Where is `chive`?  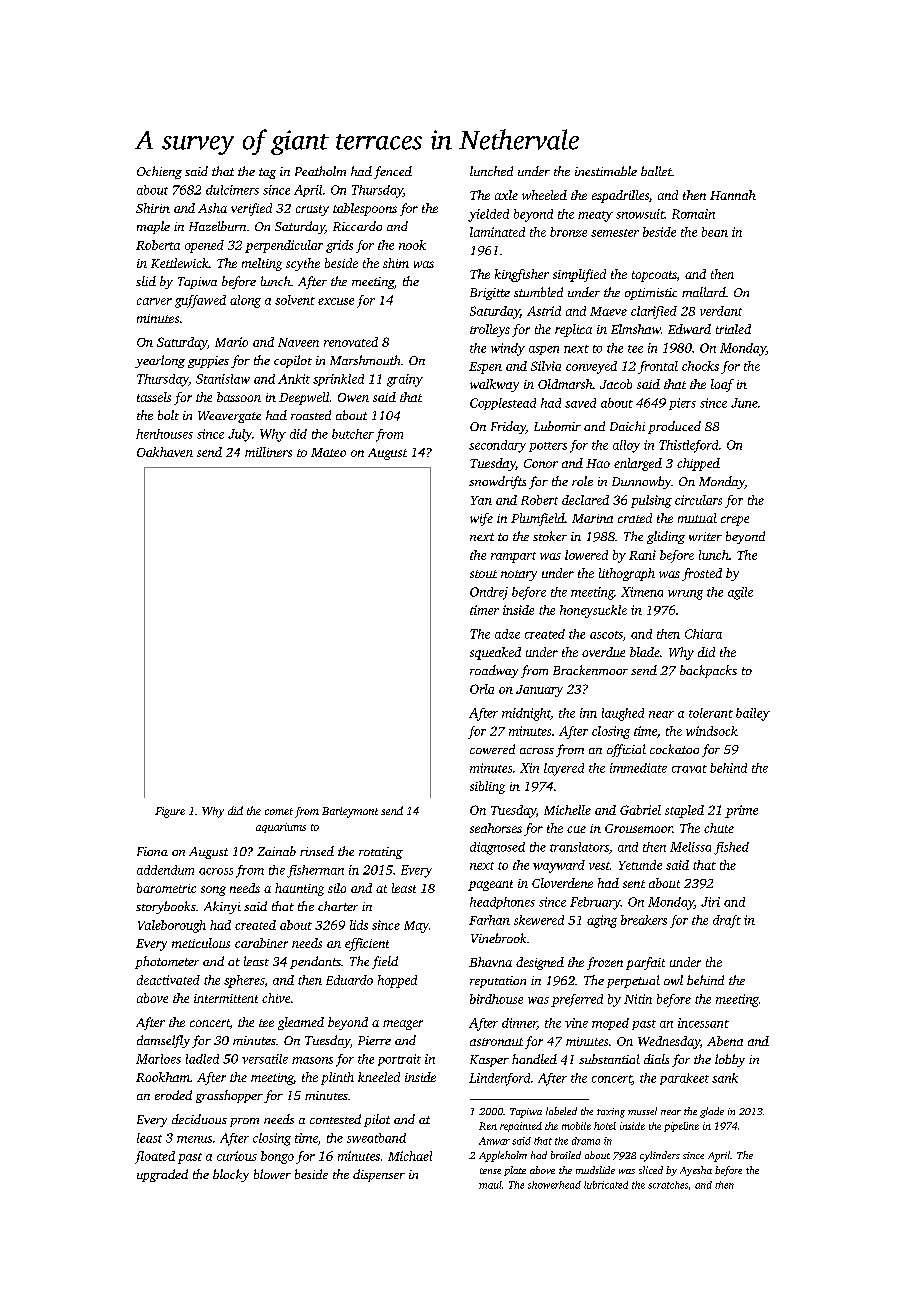
chive is located at coordinates (276, 998).
